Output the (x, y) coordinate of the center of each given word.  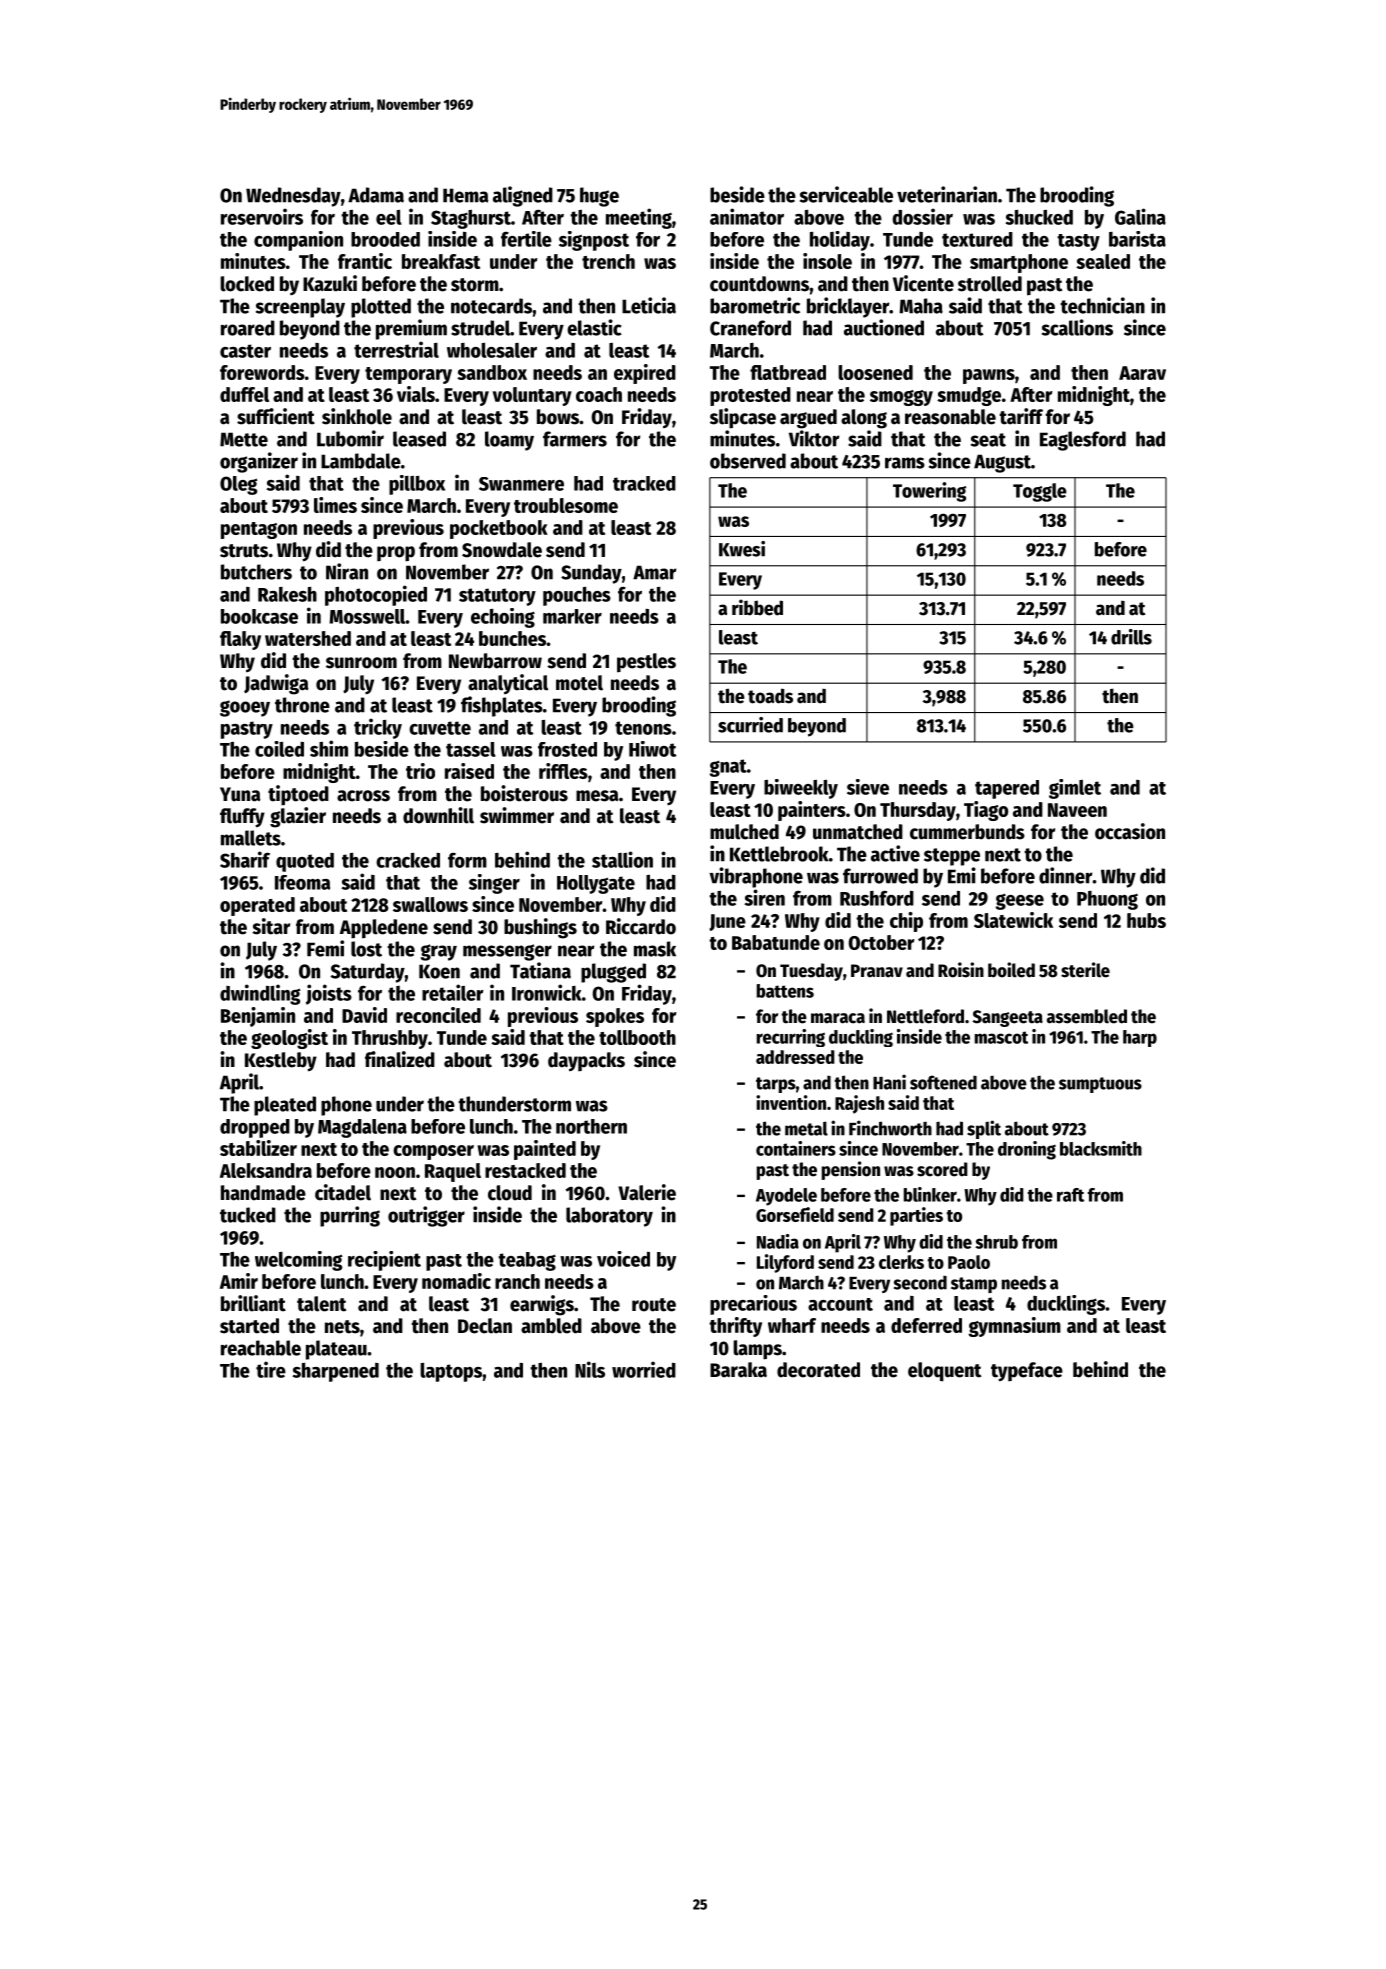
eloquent (944, 1372)
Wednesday (293, 197)
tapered (1007, 789)
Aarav (1142, 373)
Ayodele (786, 1197)
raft (1070, 1195)
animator (747, 216)
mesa (597, 796)
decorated (818, 1370)
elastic (594, 327)
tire (271, 1369)
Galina (1140, 216)
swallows (430, 904)
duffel (244, 394)
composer (433, 1152)
